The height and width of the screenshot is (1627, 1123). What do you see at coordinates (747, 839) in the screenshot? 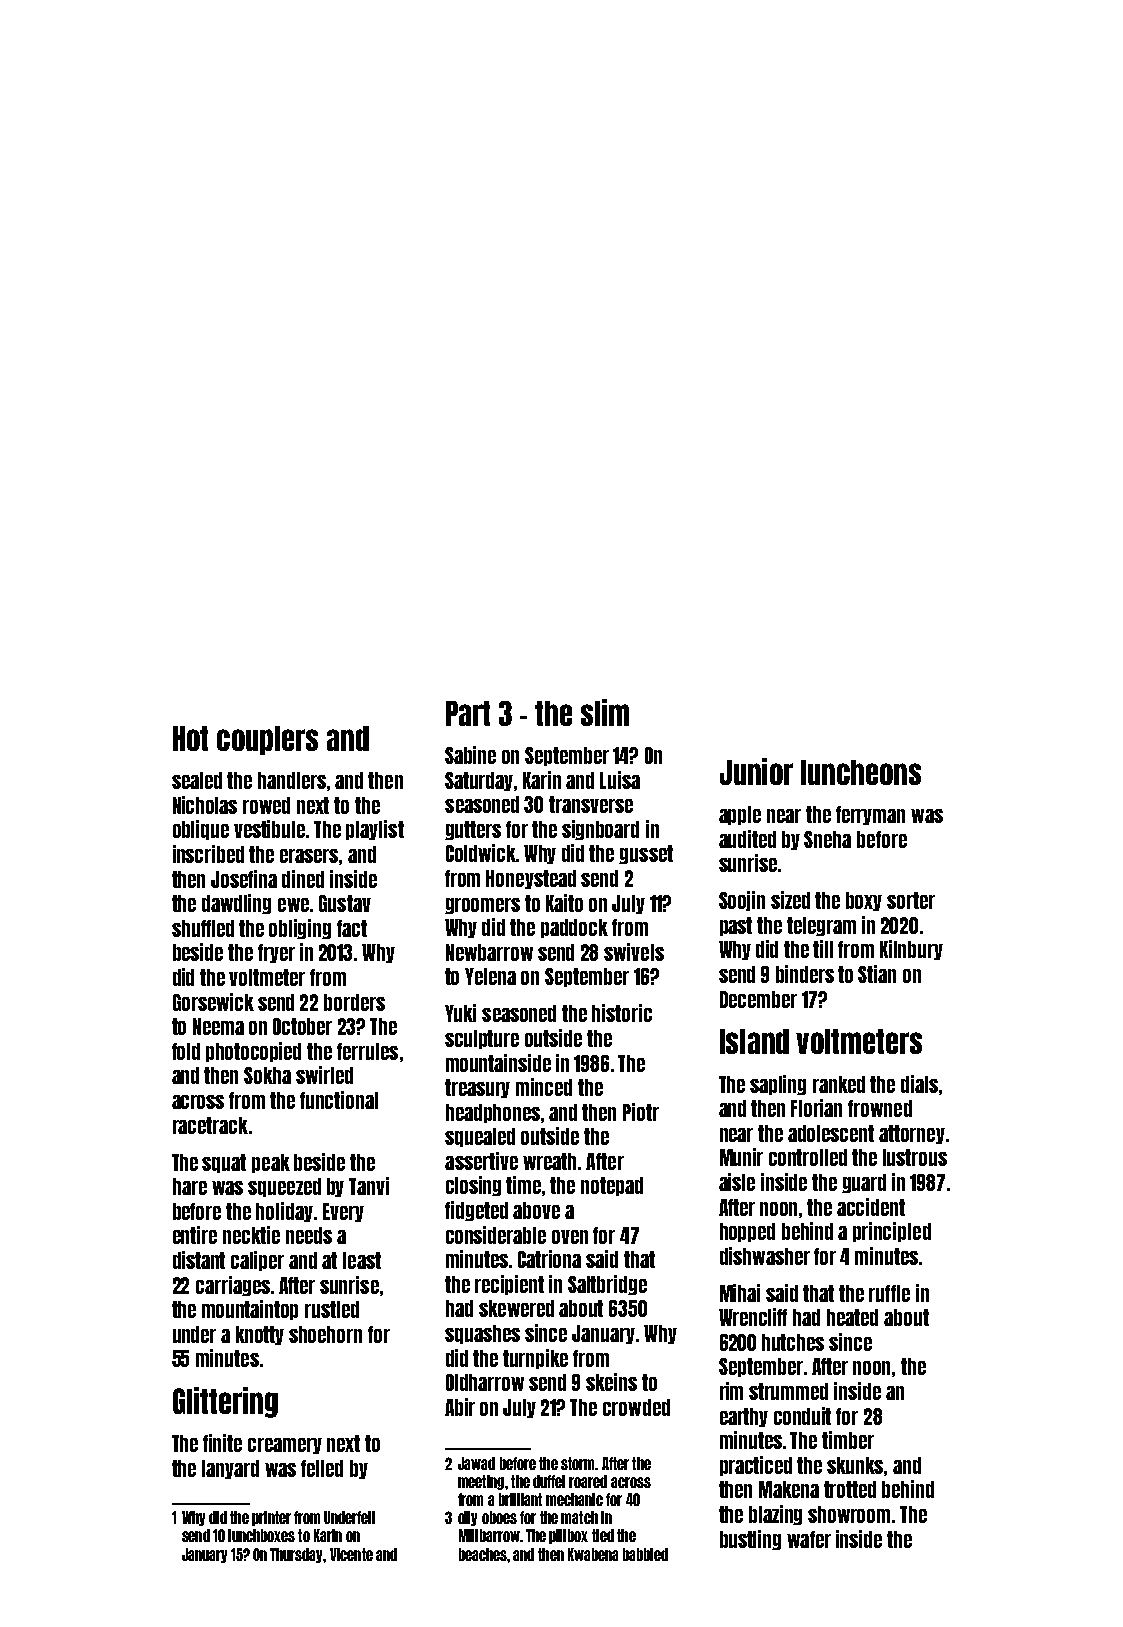
I see `audited` at bounding box center [747, 839].
